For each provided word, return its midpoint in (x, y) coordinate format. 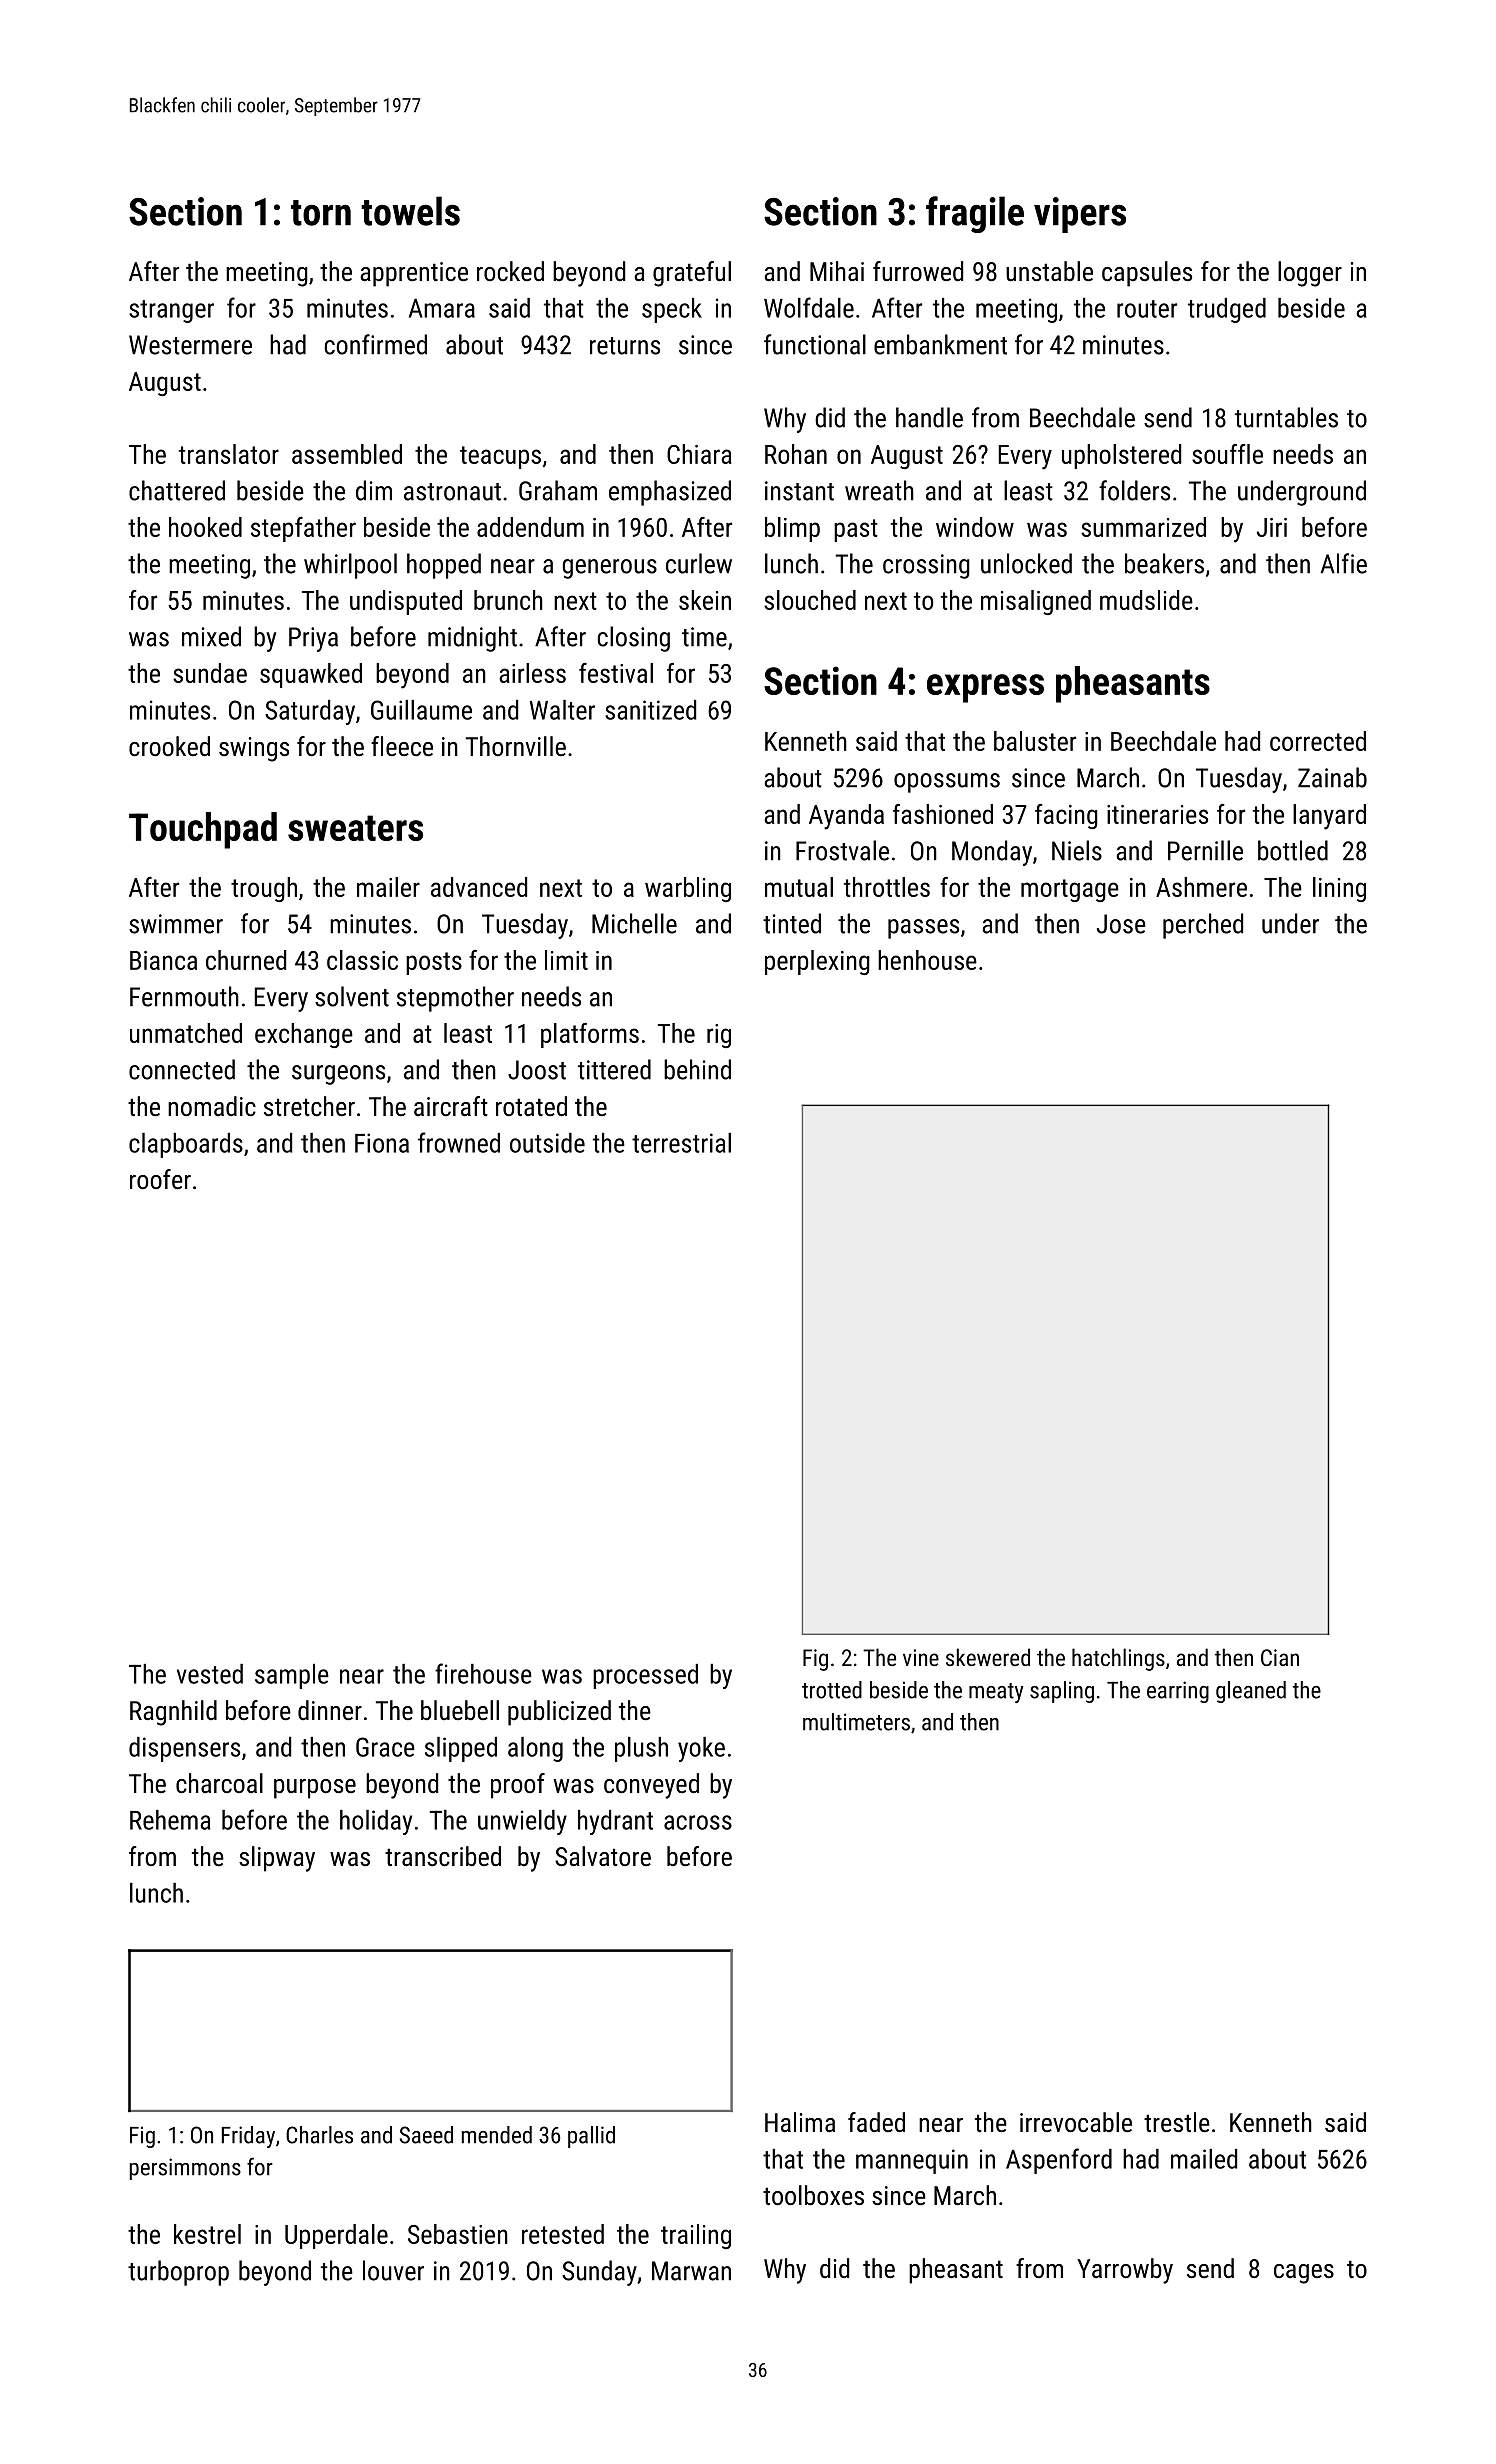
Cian (1280, 1657)
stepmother (455, 999)
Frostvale (842, 850)
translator (229, 454)
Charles (319, 2135)
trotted (832, 1690)
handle (929, 417)
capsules (1147, 274)
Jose (1121, 924)
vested (210, 1674)
